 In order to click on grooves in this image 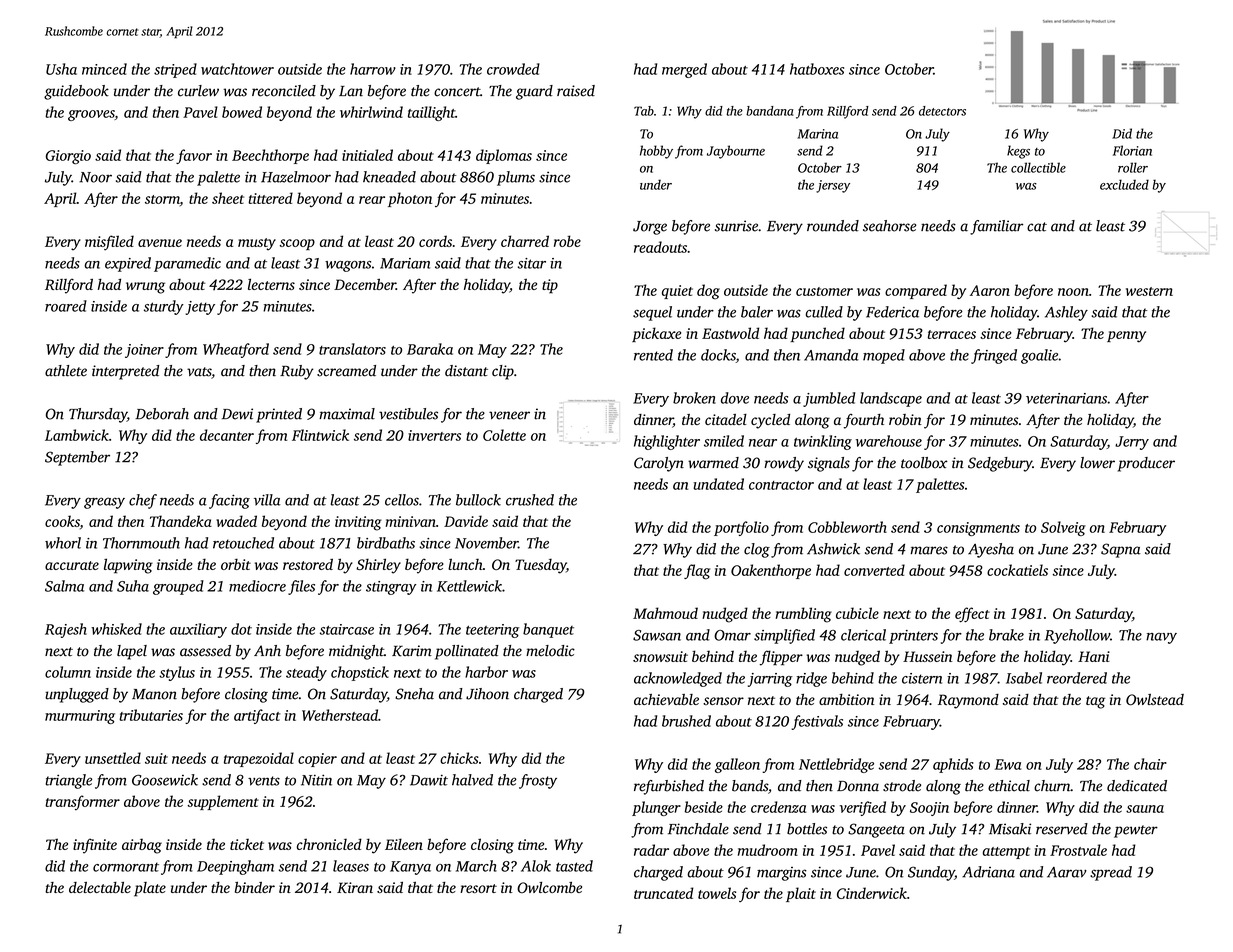, I will do `click(91, 115)`.
